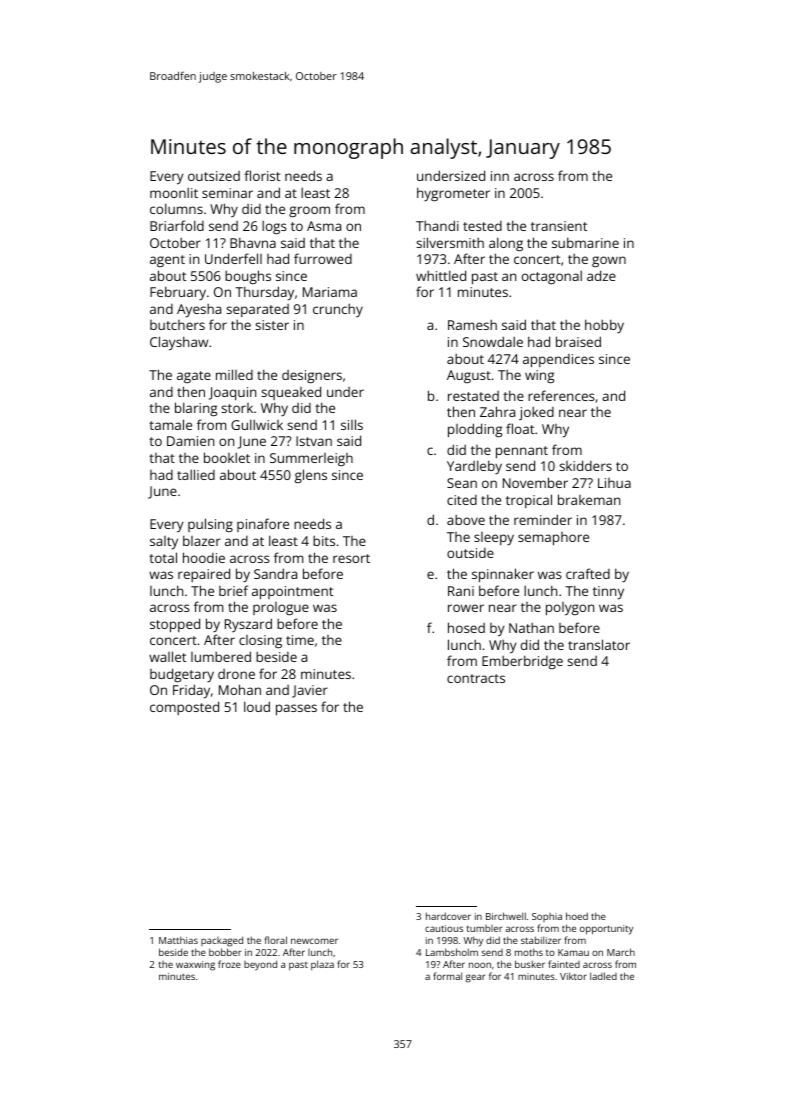  Describe the element at coordinates (257, 706) in the screenshot. I see `loud` at that location.
